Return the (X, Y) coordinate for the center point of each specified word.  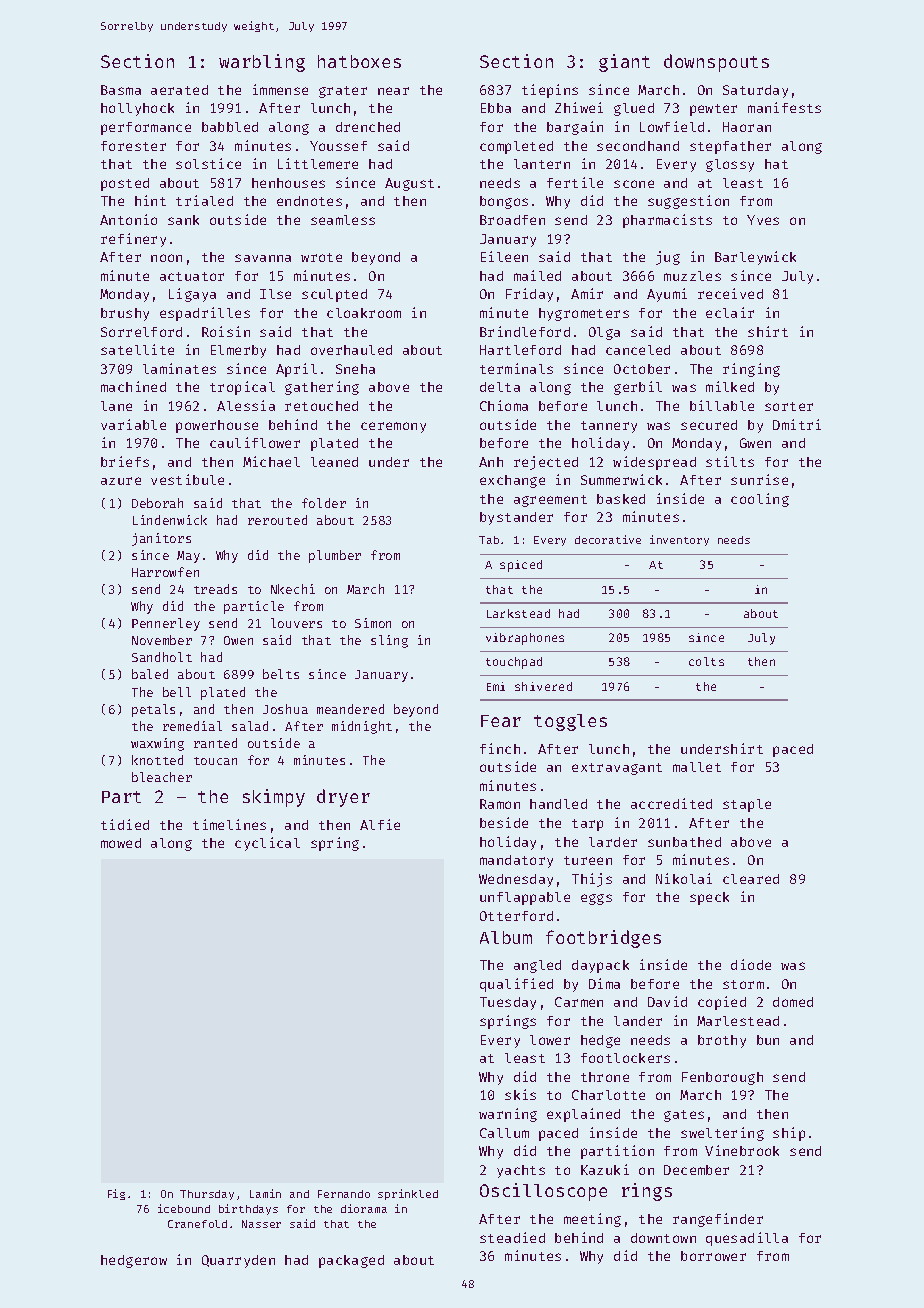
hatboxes (359, 61)
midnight (362, 727)
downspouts (716, 63)
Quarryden (238, 1261)
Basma (121, 90)
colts (706, 661)
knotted (157, 760)
